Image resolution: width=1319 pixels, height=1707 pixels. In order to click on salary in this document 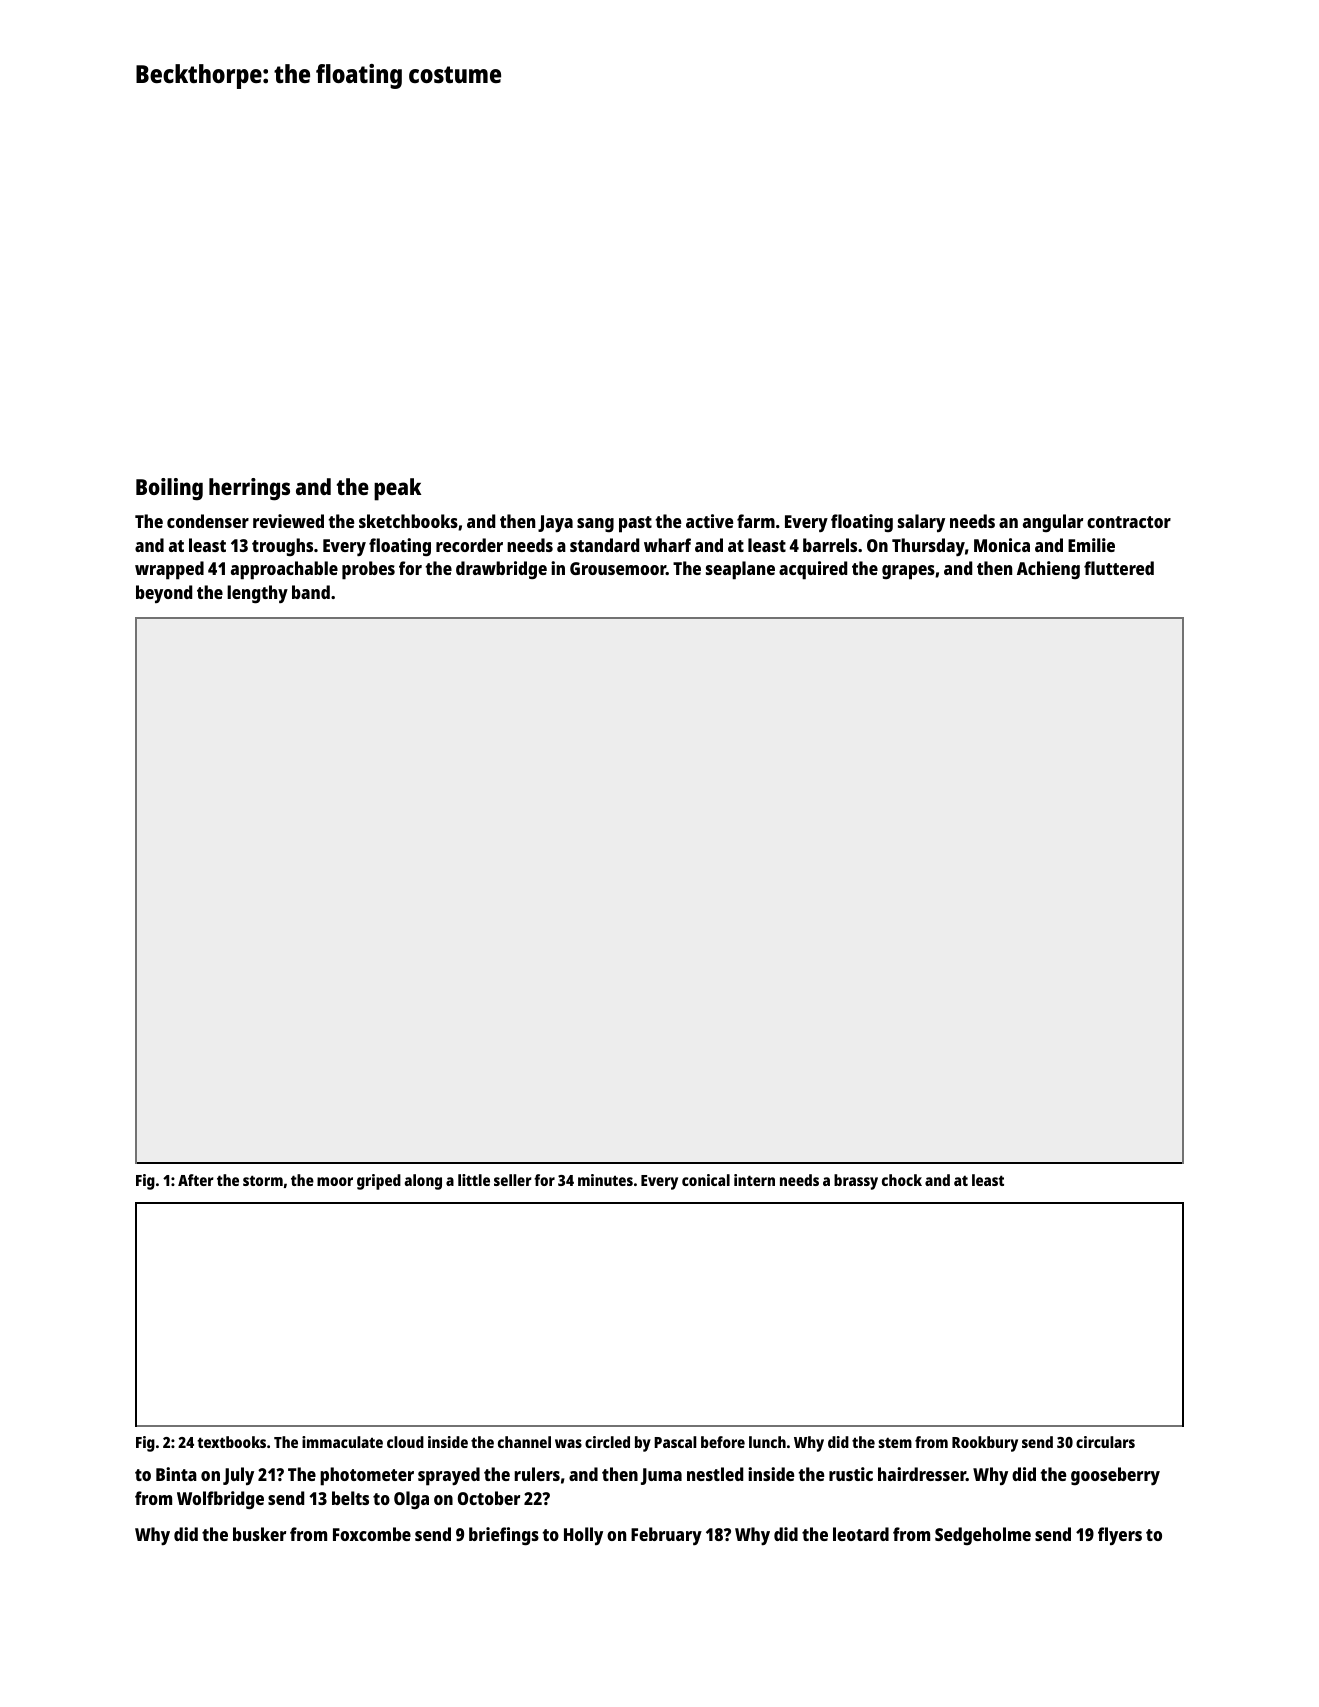, I will do `click(921, 523)`.
